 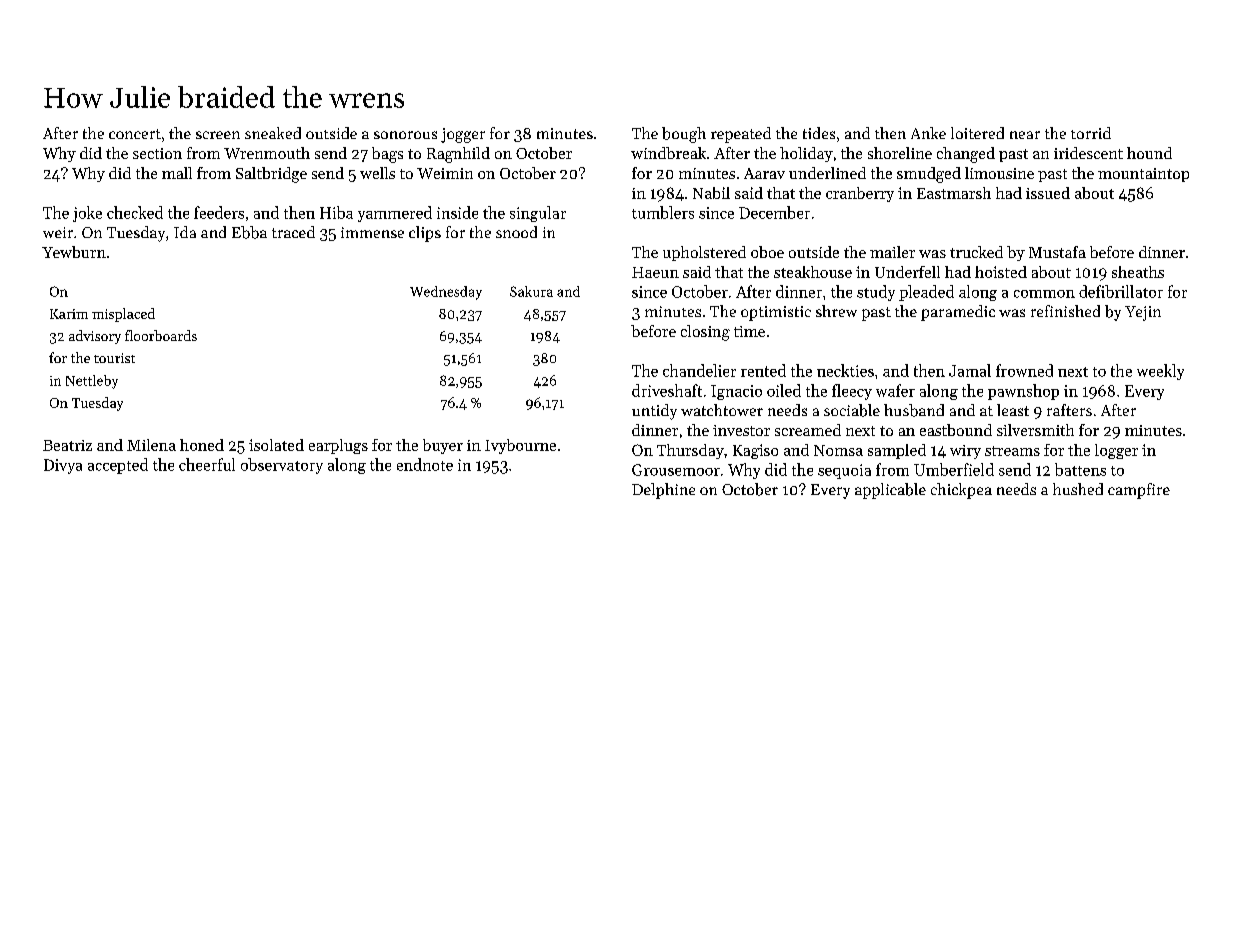 I want to click on sheaths, so click(x=1138, y=272).
